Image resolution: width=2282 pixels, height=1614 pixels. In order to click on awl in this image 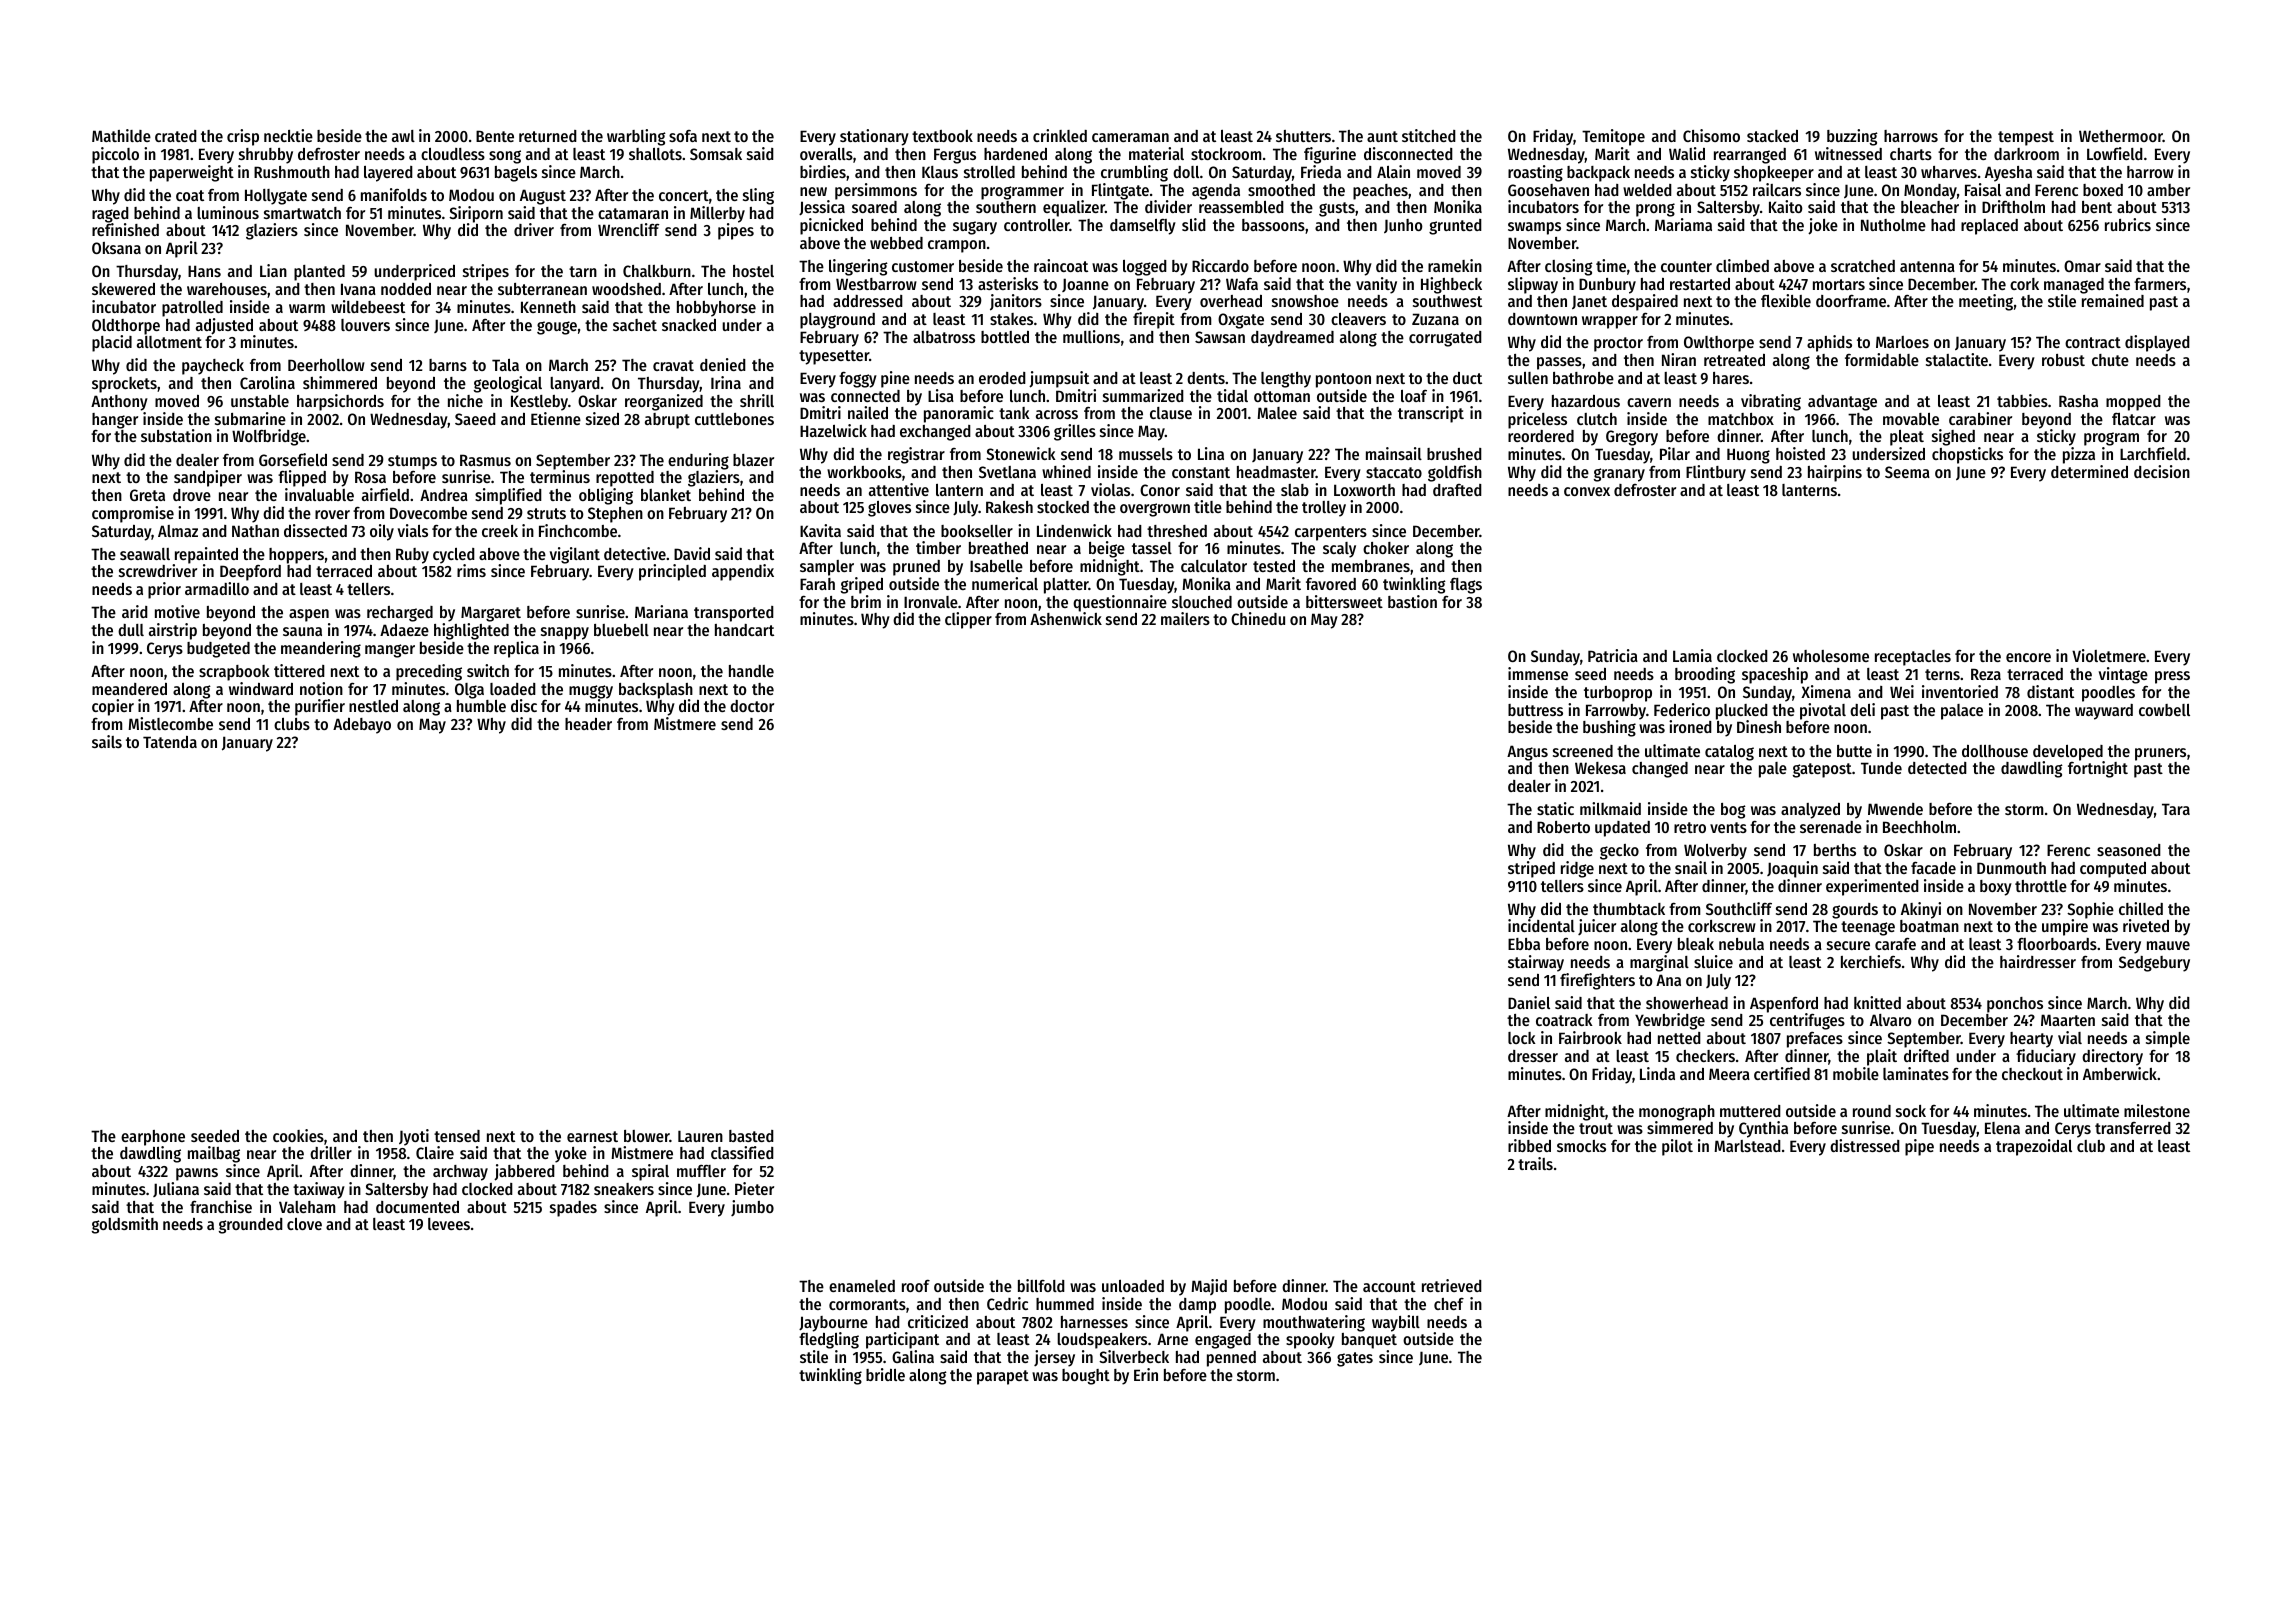, I will do `click(403, 136)`.
